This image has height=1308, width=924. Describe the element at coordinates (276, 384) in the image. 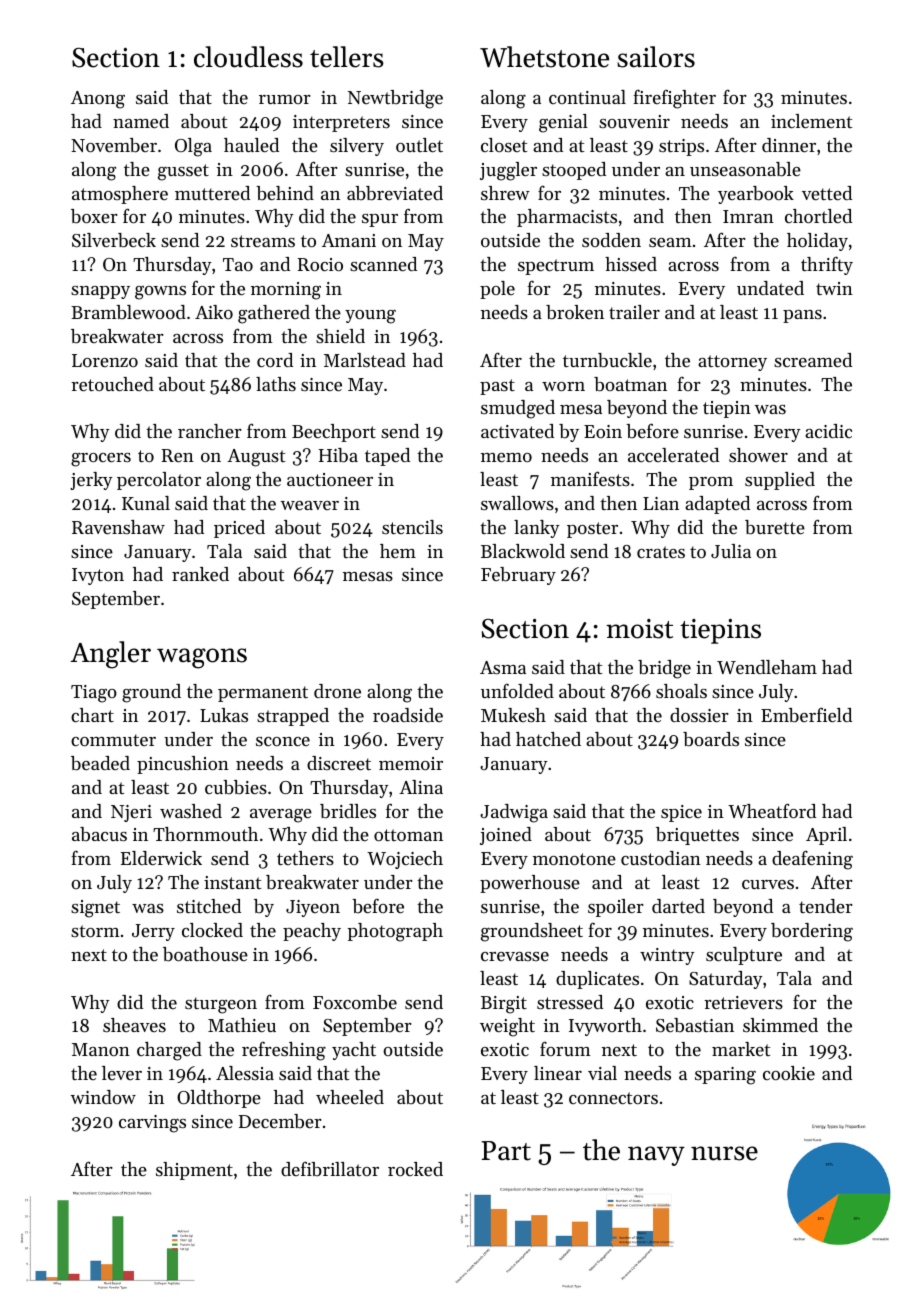

I see `laths` at that location.
